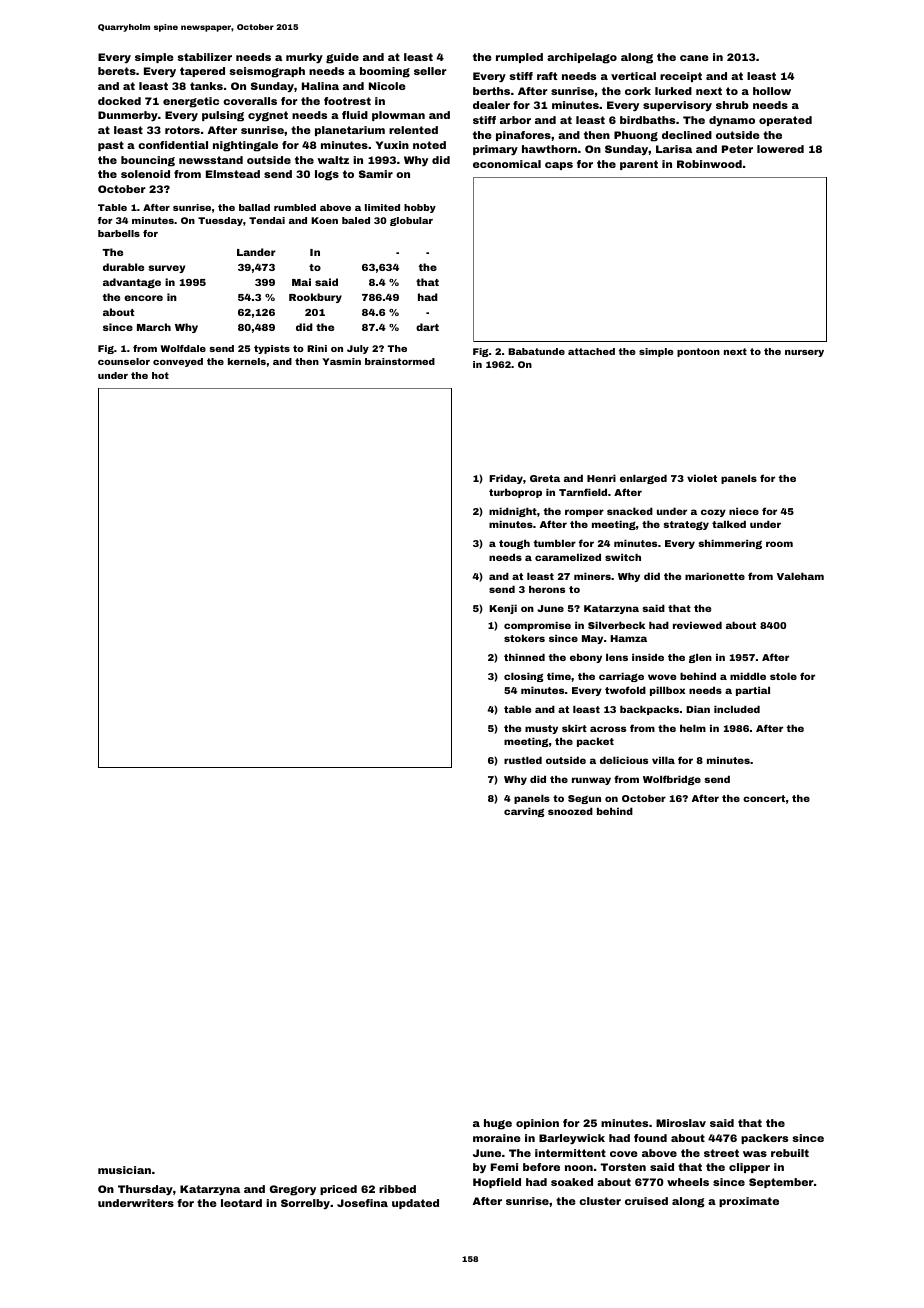  I want to click on brainstormed, so click(400, 361).
